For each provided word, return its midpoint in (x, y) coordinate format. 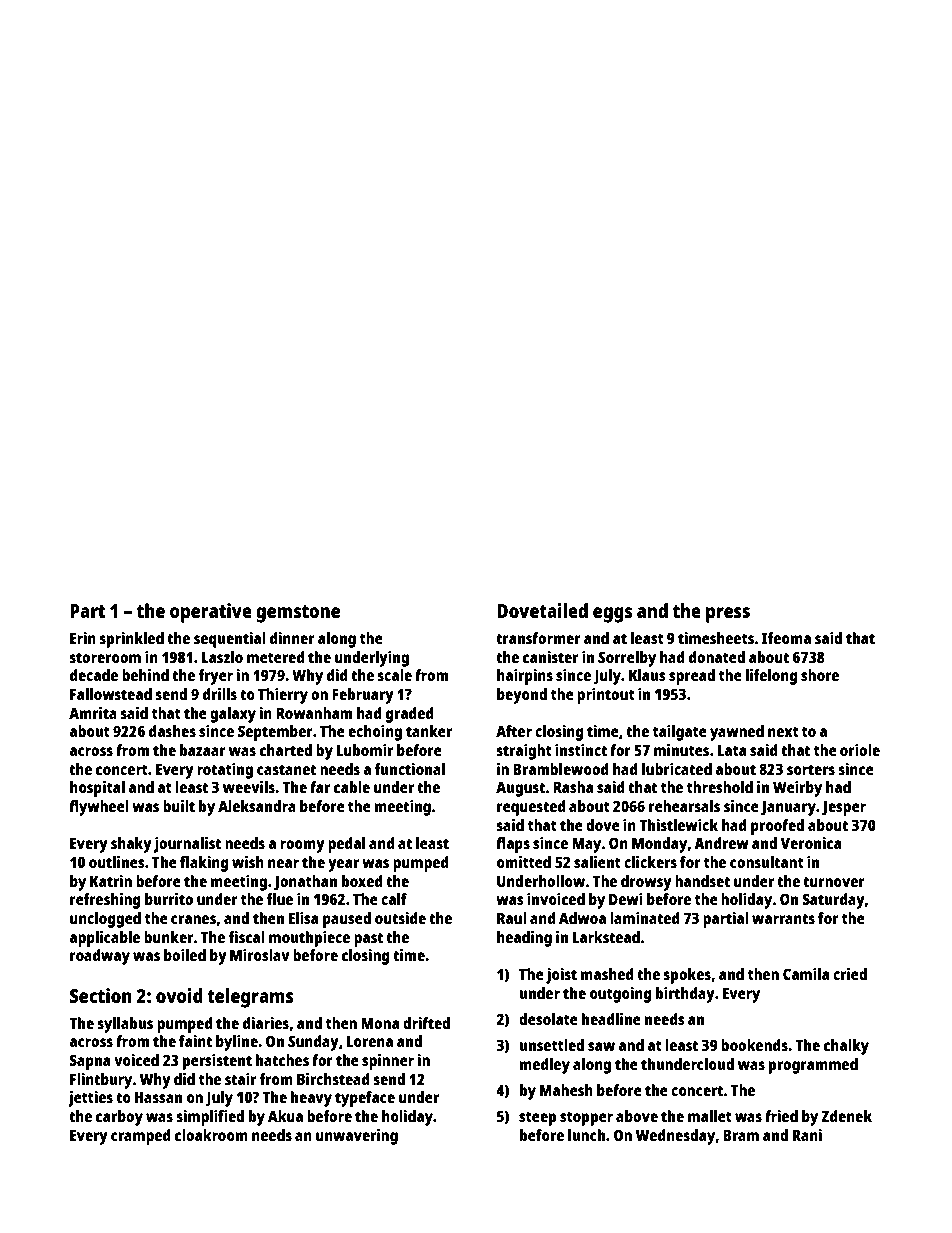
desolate (548, 1019)
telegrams (250, 998)
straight (524, 752)
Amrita (93, 713)
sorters (811, 769)
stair (240, 1079)
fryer (216, 677)
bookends (754, 1045)
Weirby (797, 789)
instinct (581, 750)
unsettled (552, 1045)
